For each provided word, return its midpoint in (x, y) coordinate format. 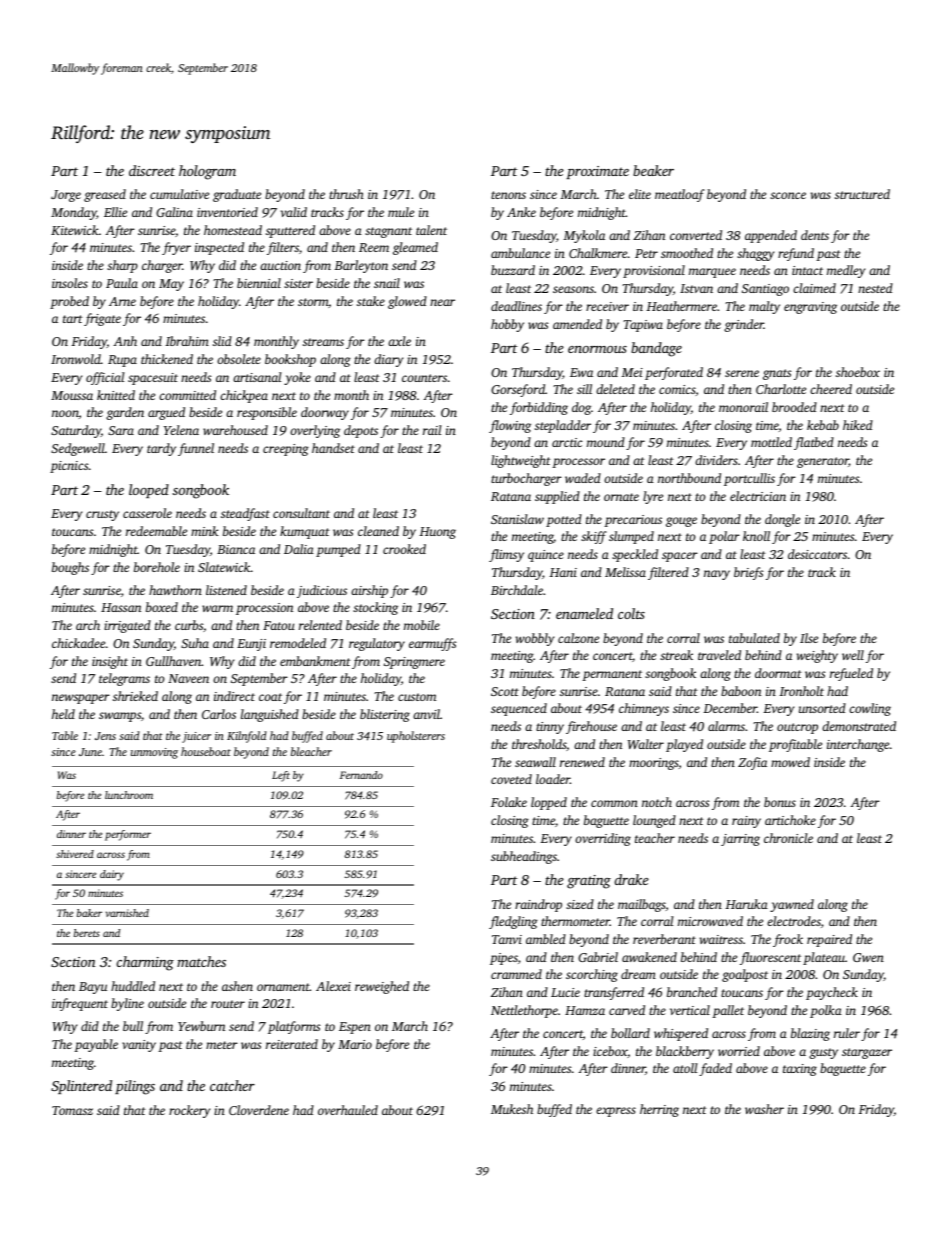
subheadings (524, 857)
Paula (122, 283)
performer (128, 835)
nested (875, 288)
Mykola (584, 236)
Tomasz (72, 1110)
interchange (858, 745)
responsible (267, 413)
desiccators (817, 554)
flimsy (506, 555)
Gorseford (518, 390)
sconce (788, 195)
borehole (157, 567)
